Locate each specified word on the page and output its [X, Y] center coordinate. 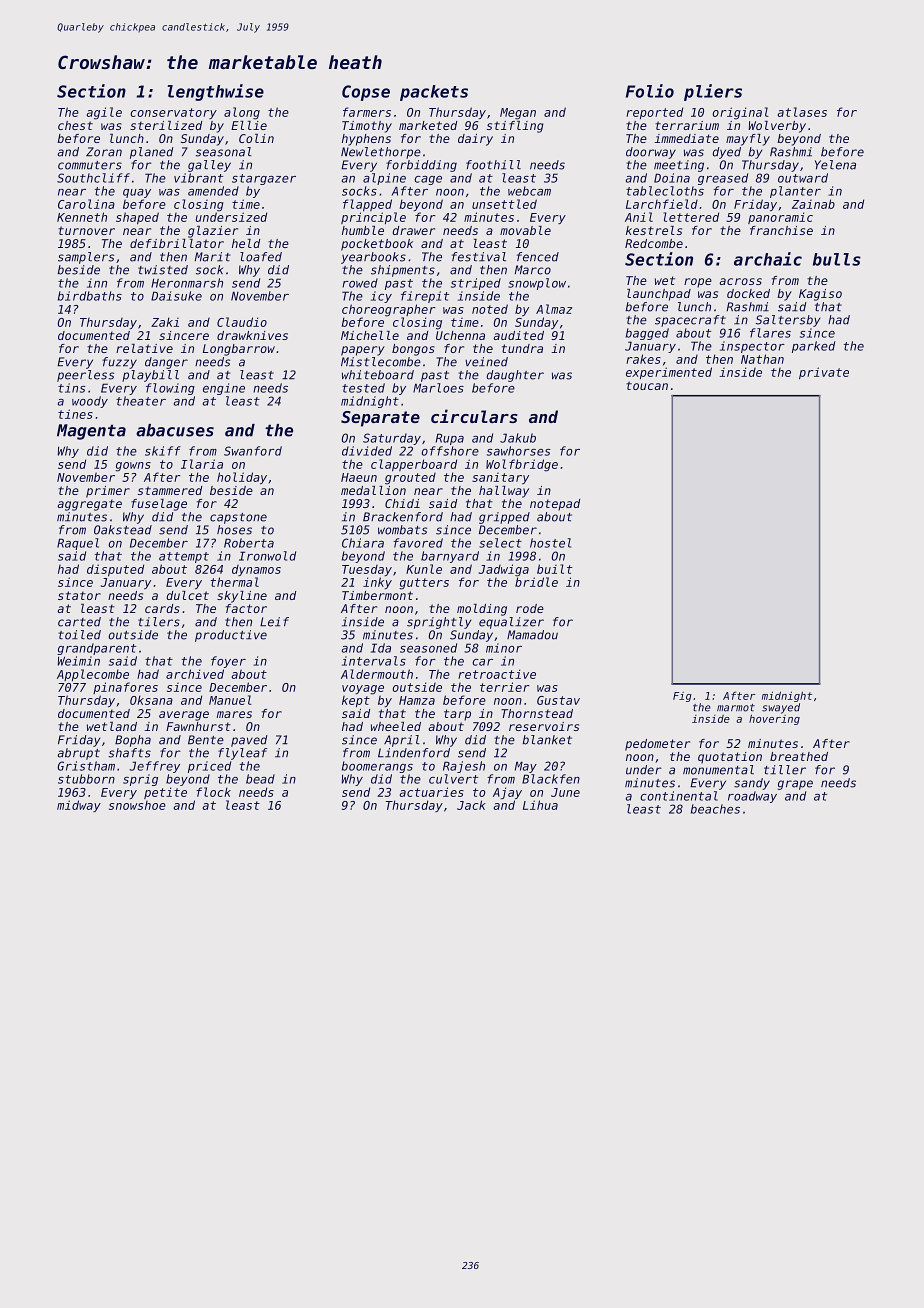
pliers [713, 92]
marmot [736, 708]
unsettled [504, 204]
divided [367, 451]
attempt [184, 557]
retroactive [497, 674]
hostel [550, 543]
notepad [555, 505]
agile [104, 113]
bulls [837, 259]
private [824, 373]
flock [213, 792]
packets [434, 93]
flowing [170, 389]
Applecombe [93, 675]
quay [137, 193]
